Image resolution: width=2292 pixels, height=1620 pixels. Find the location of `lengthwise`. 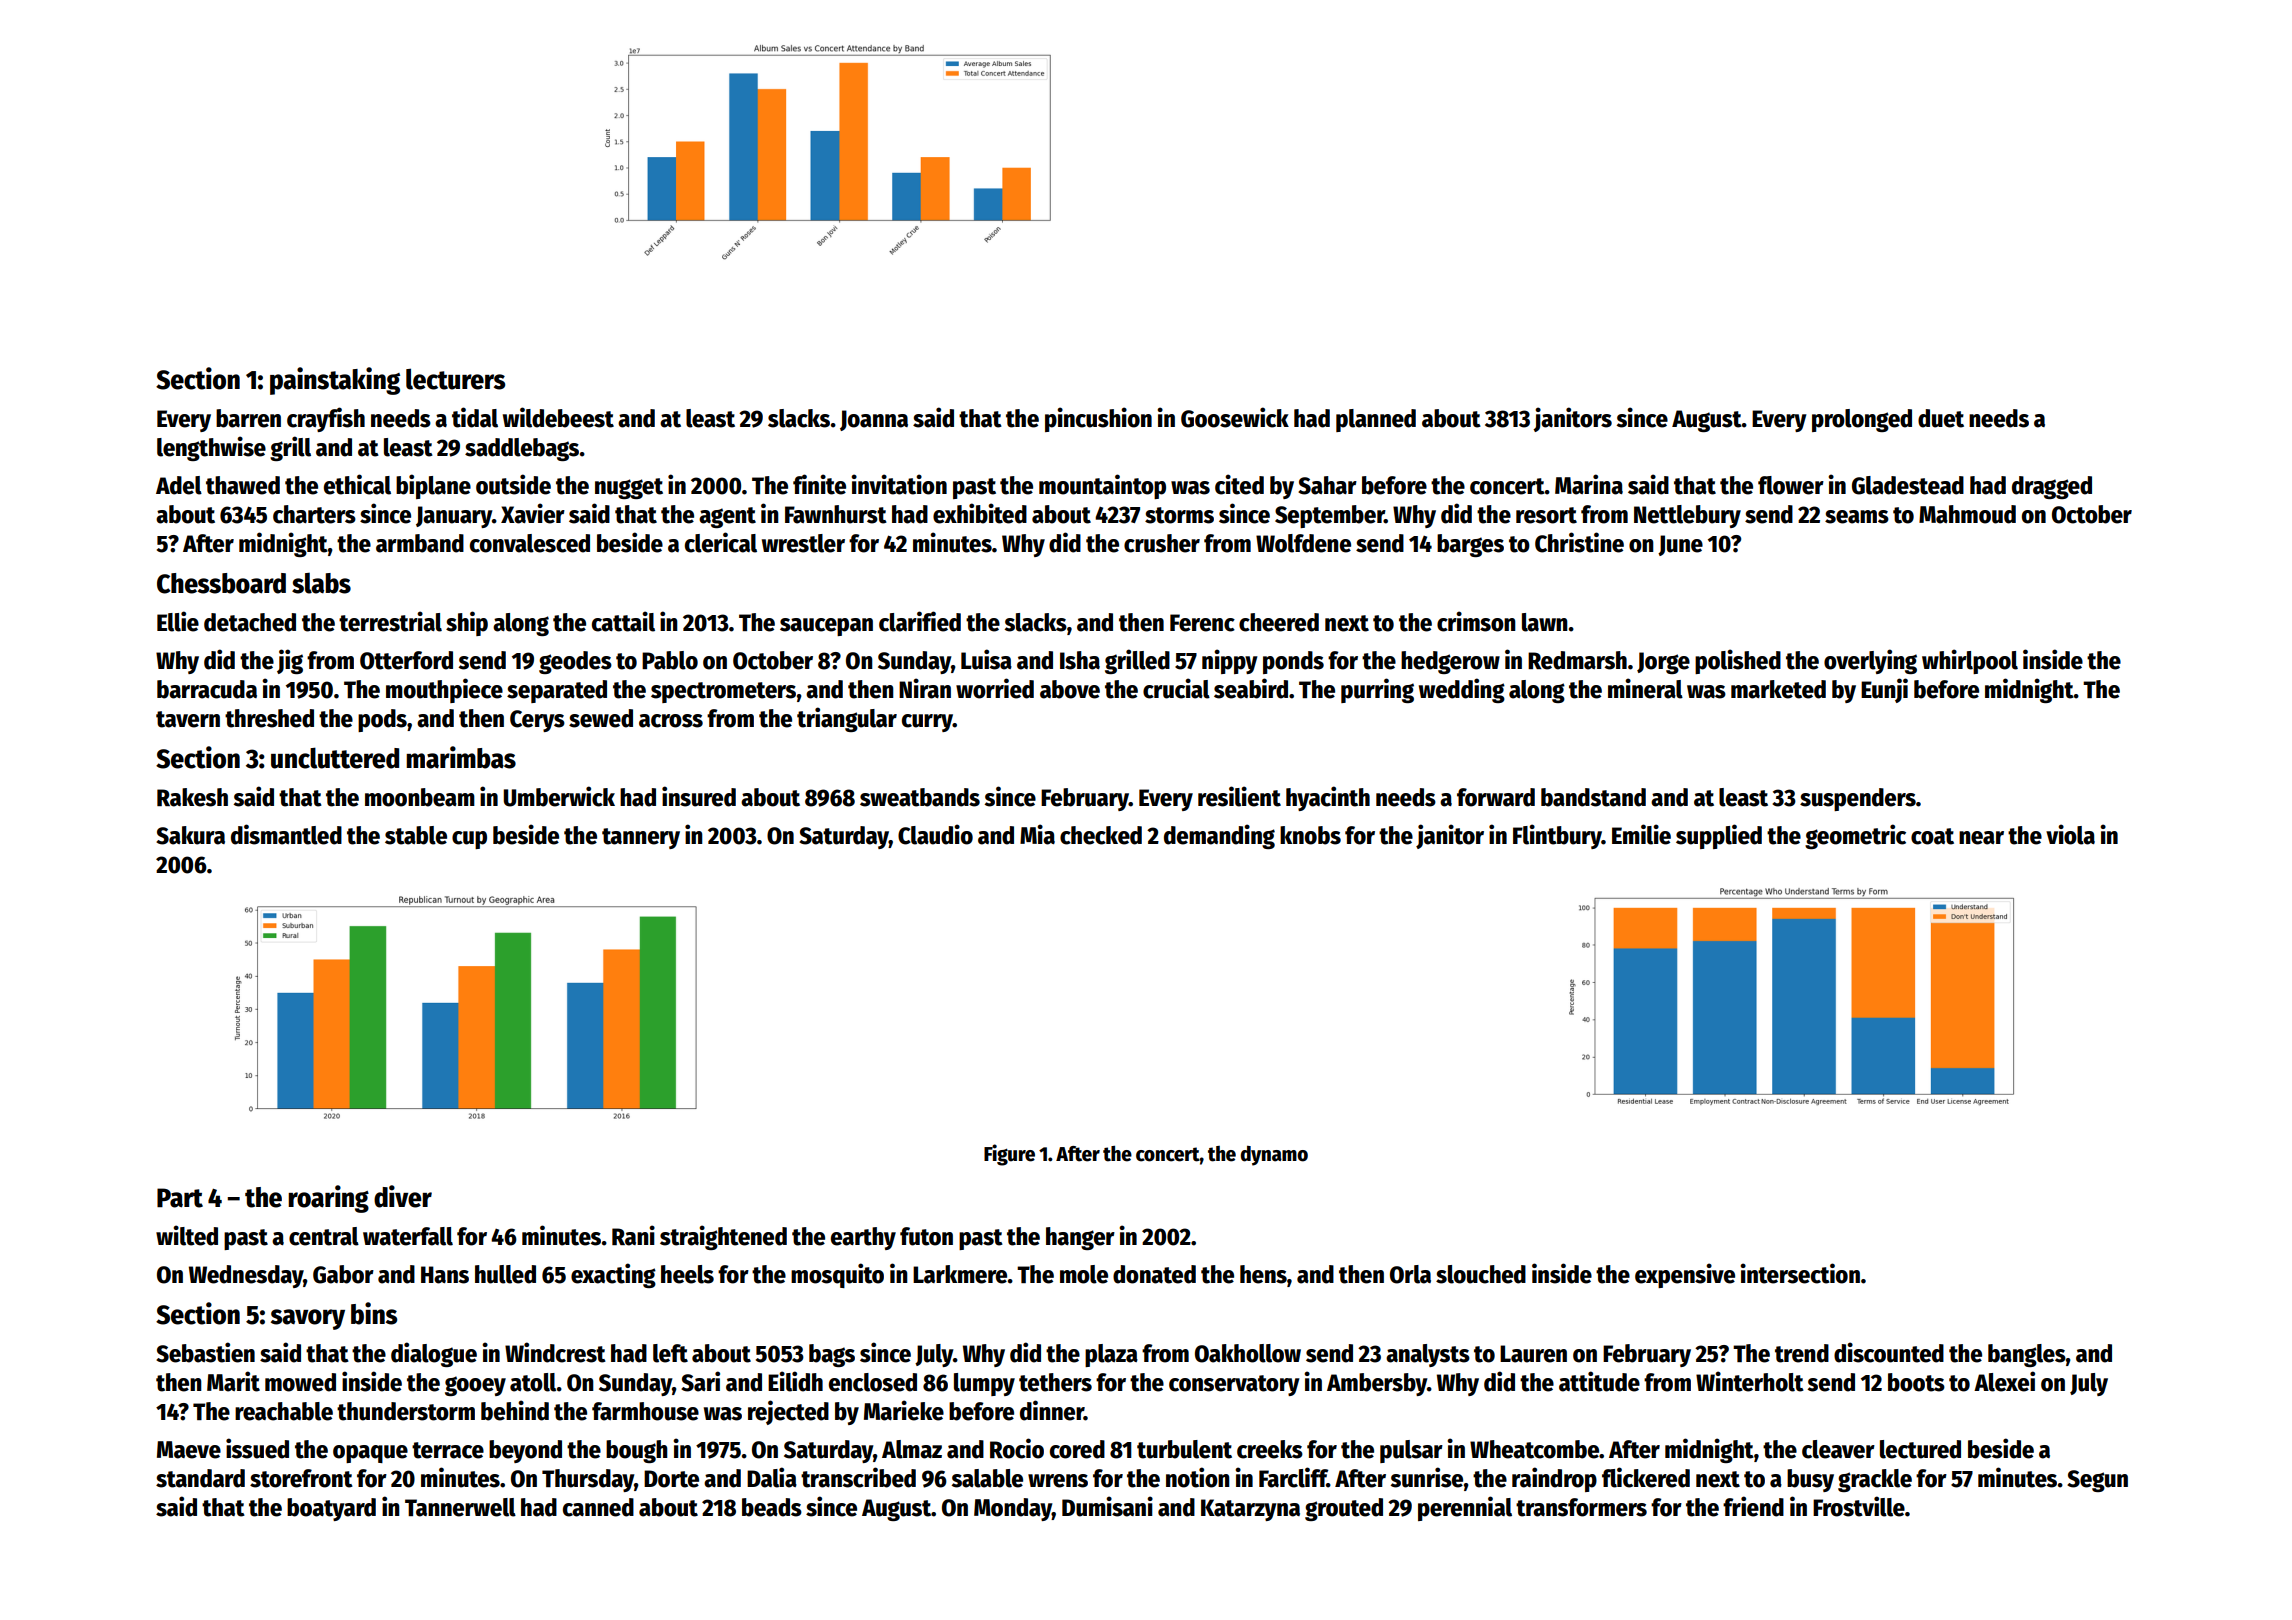

lengthwise is located at coordinates (211, 448).
